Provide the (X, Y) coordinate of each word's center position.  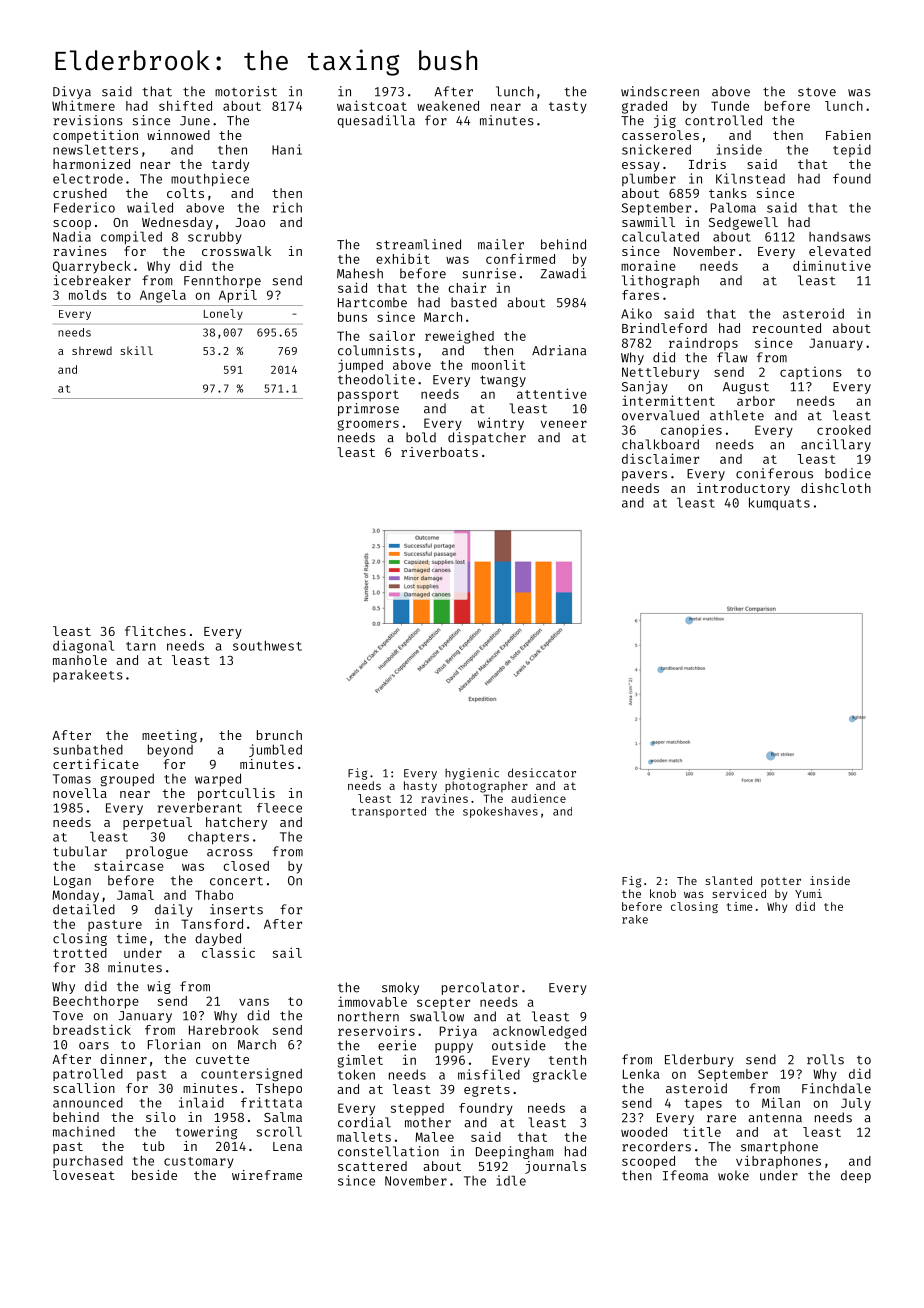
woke (733, 1175)
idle (511, 1180)
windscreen (660, 91)
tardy (230, 165)
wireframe (267, 1175)
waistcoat (372, 105)
